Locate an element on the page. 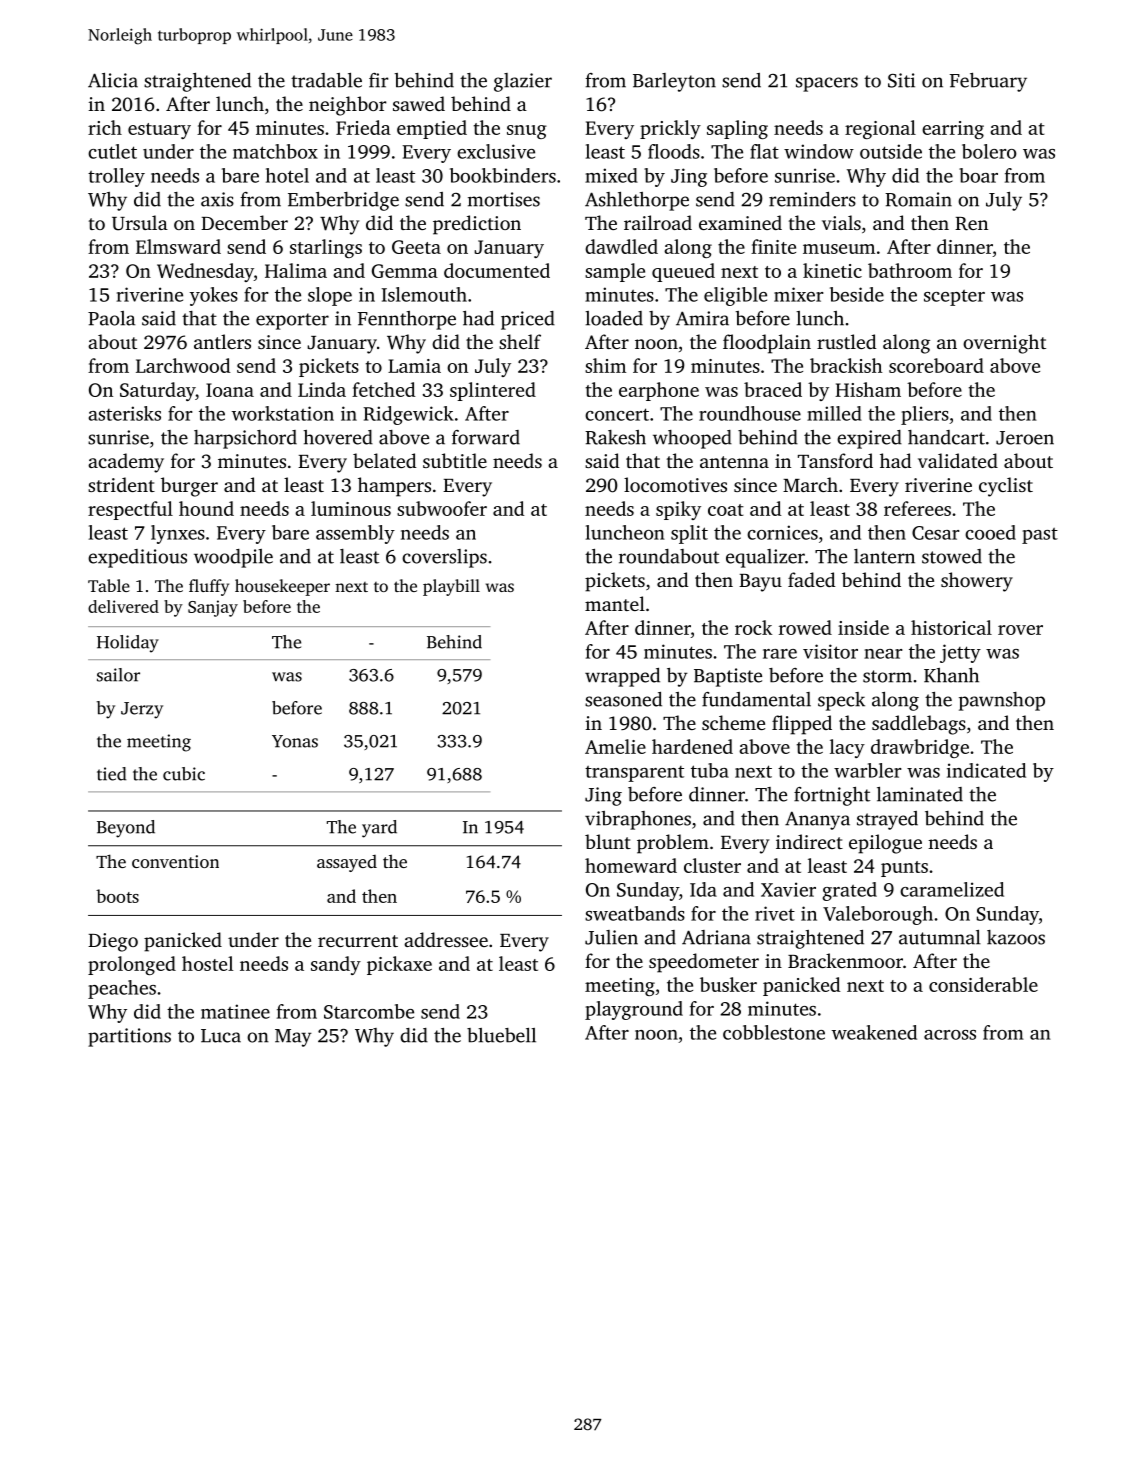 Image resolution: width=1147 pixels, height=1484 pixels. bookbinders is located at coordinates (503, 175).
